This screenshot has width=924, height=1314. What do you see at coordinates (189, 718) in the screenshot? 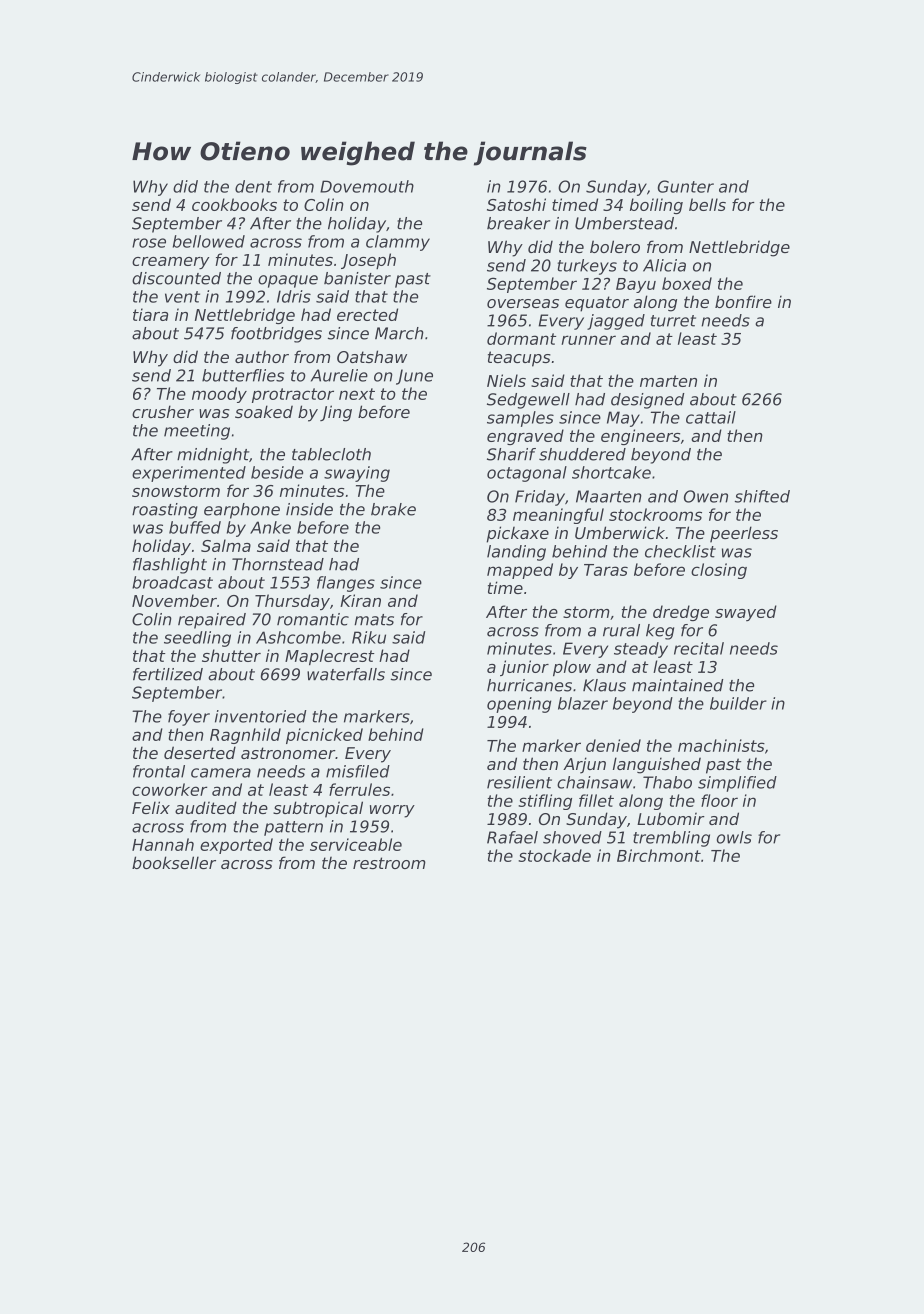
I see `foyer` at bounding box center [189, 718].
